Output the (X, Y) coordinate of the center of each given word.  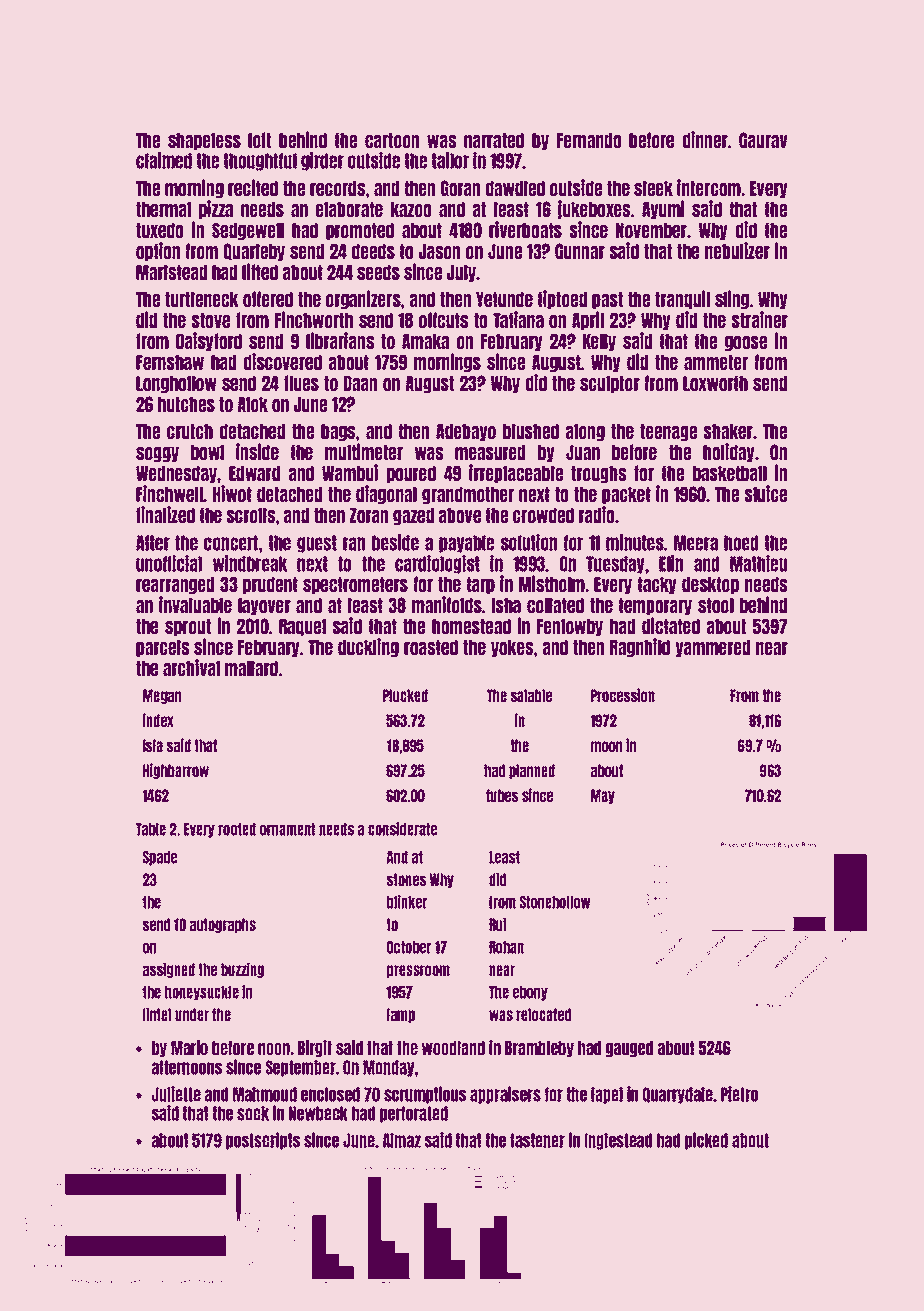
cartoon (392, 140)
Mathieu (758, 563)
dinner (705, 139)
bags (338, 432)
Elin (671, 563)
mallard (251, 668)
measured (490, 452)
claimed (164, 160)
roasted (431, 647)
